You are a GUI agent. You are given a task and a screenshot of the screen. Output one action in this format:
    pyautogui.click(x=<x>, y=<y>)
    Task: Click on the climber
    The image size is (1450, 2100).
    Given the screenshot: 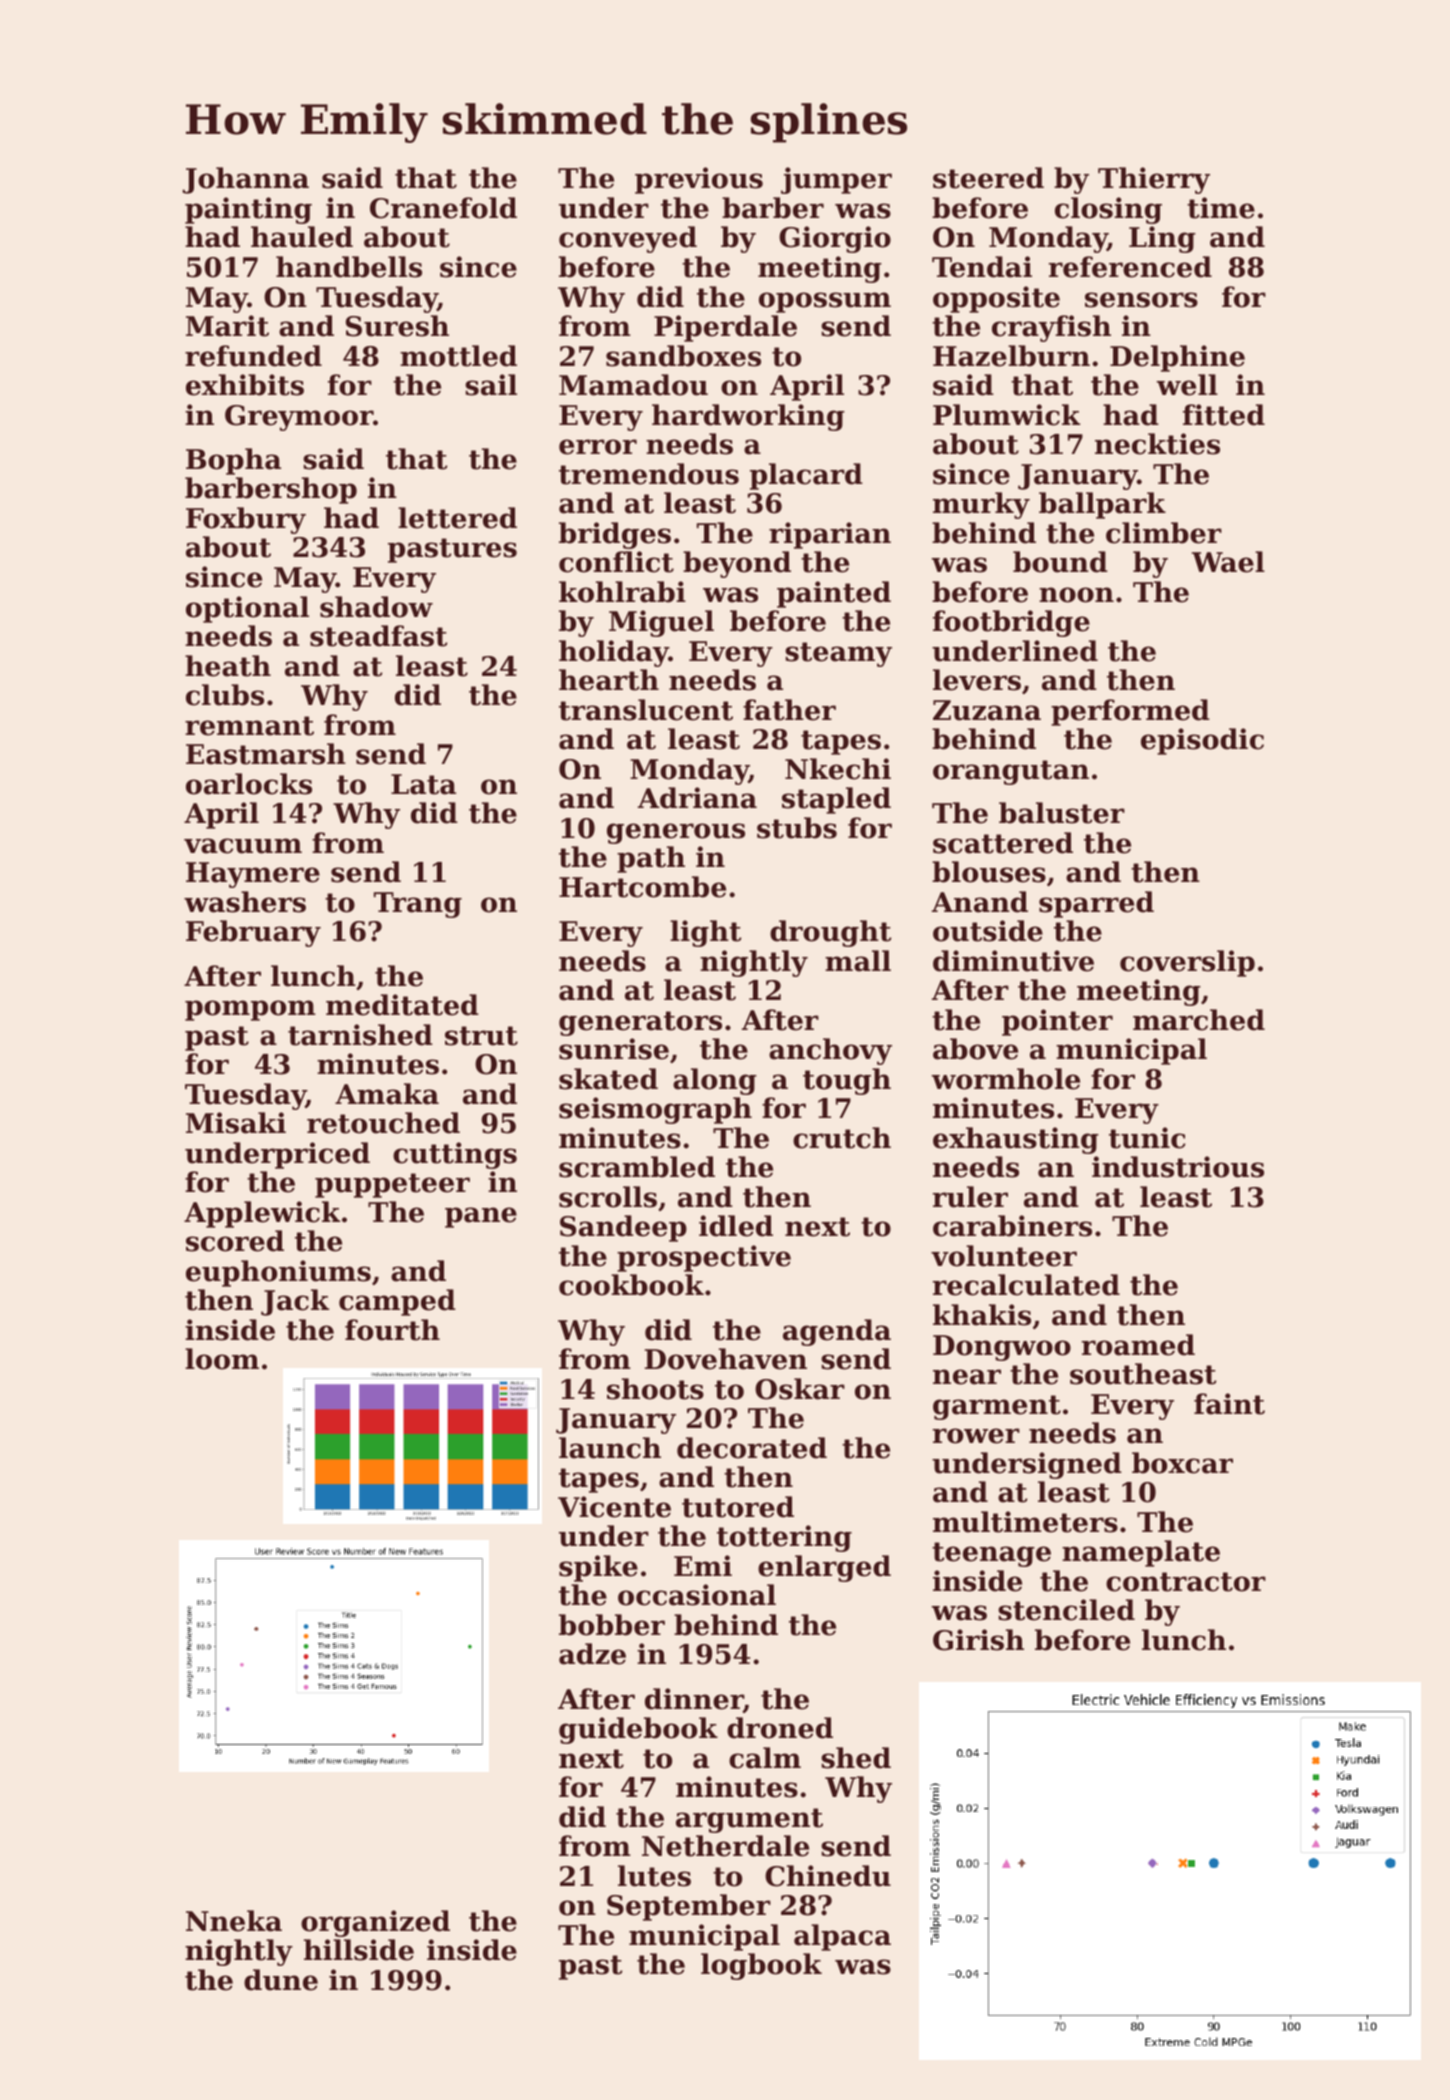 What is the action you would take?
    pyautogui.click(x=1164, y=533)
